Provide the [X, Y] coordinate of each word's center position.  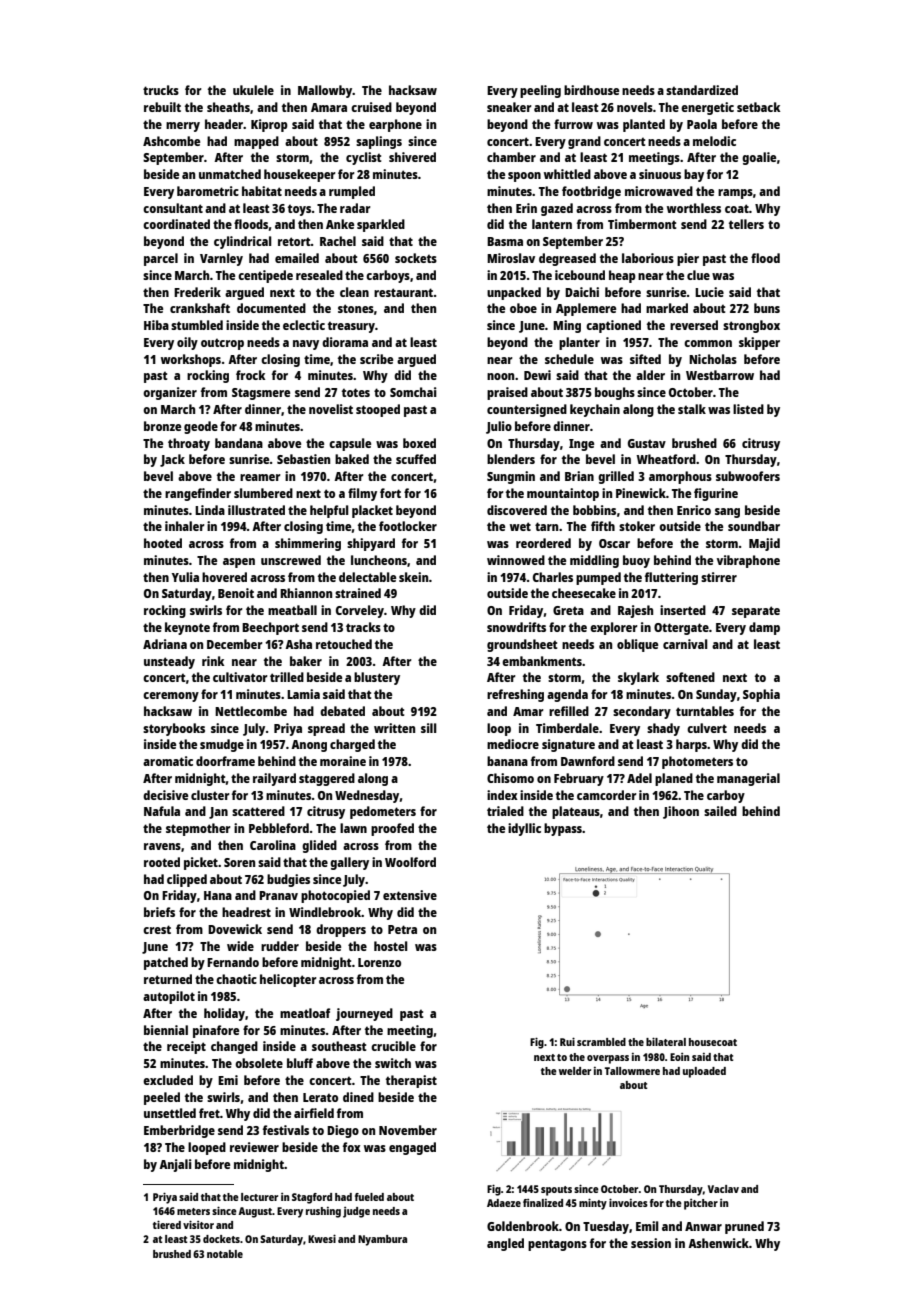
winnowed [516, 560]
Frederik [197, 292]
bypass [563, 829]
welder [575, 1071]
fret [209, 1113]
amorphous [680, 477]
